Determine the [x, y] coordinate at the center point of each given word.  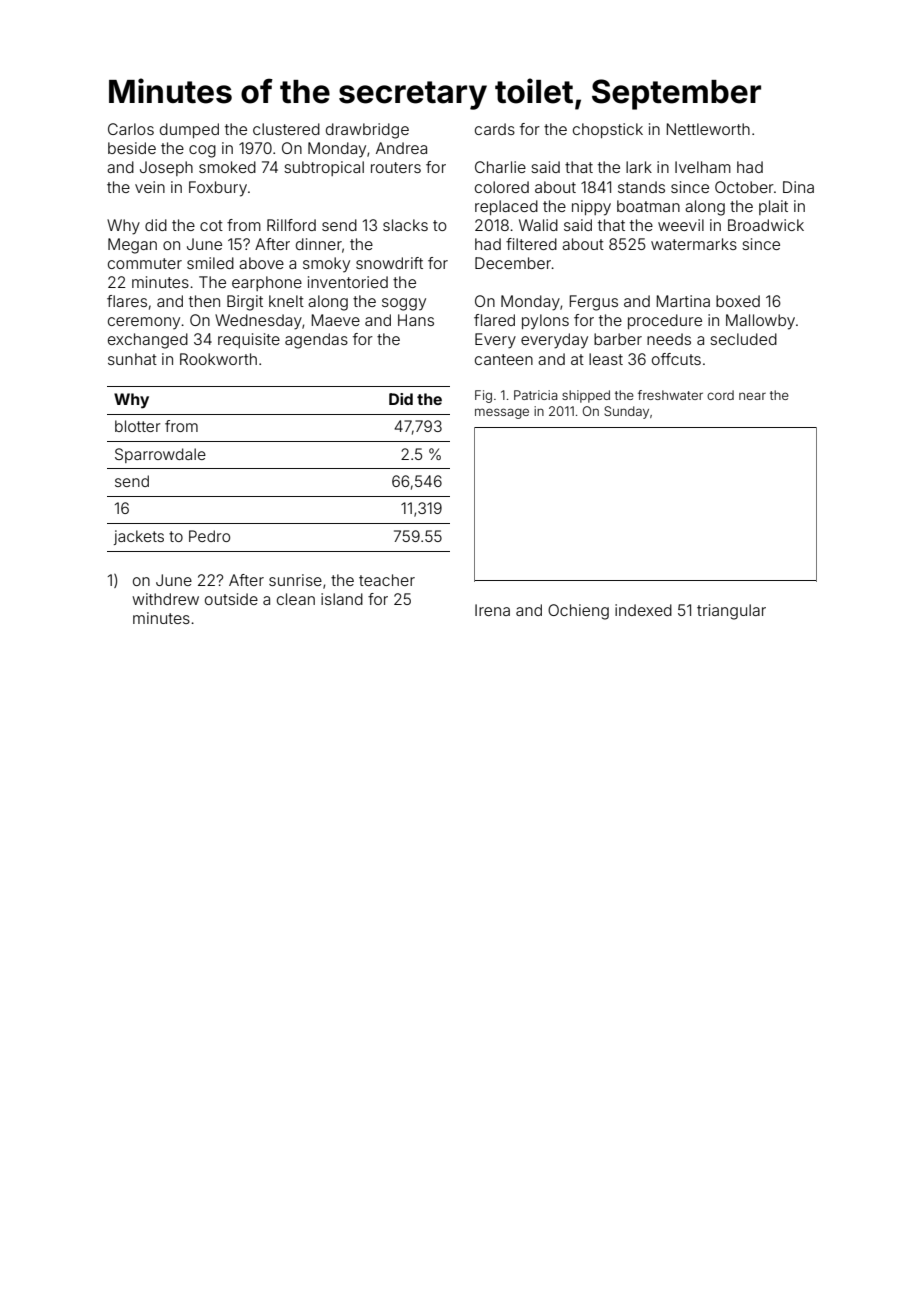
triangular [731, 612]
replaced [506, 207]
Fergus [594, 303]
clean [296, 599]
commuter [145, 263]
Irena [492, 610]
